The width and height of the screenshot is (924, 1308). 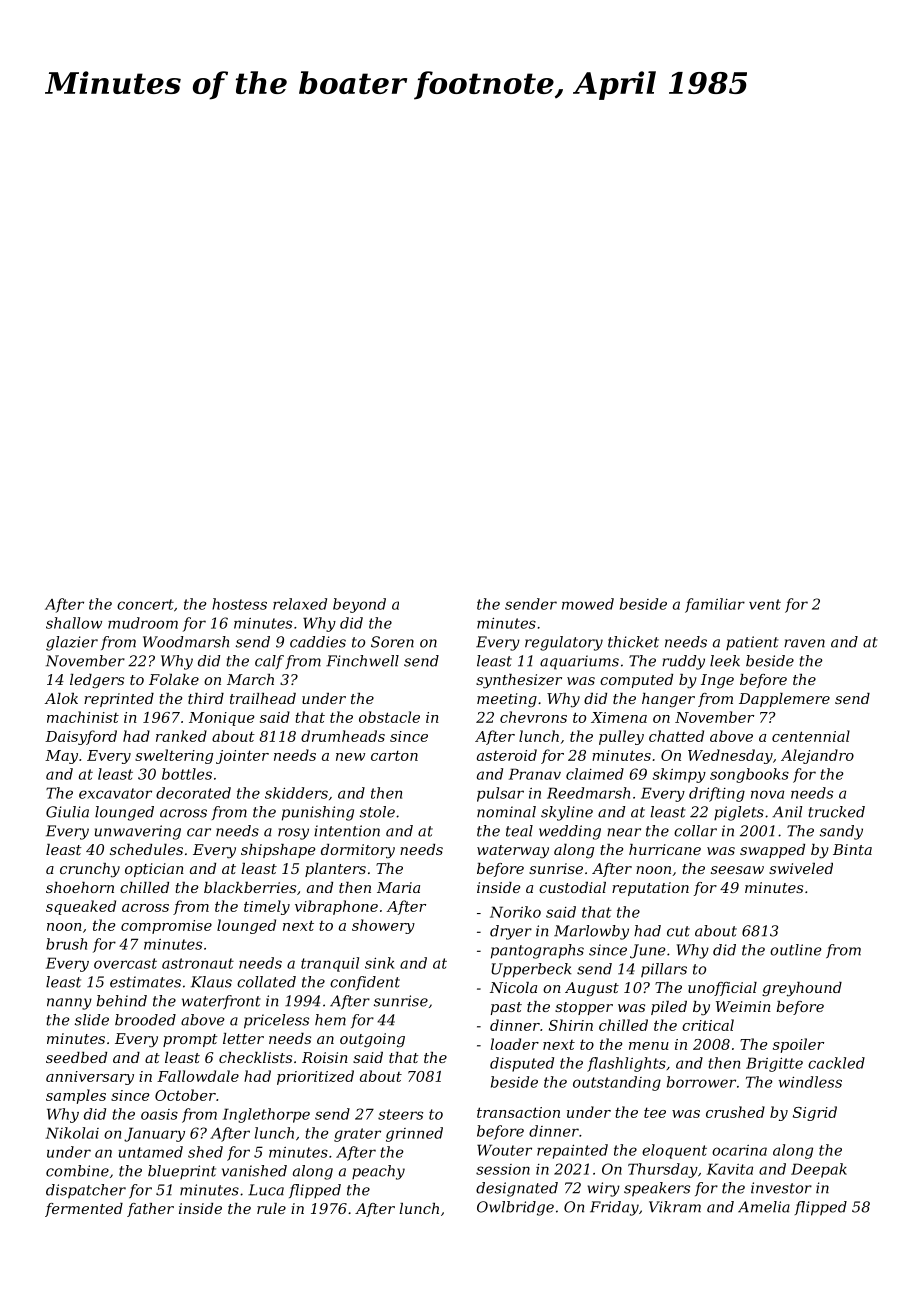 I want to click on Noriko, so click(x=515, y=912).
